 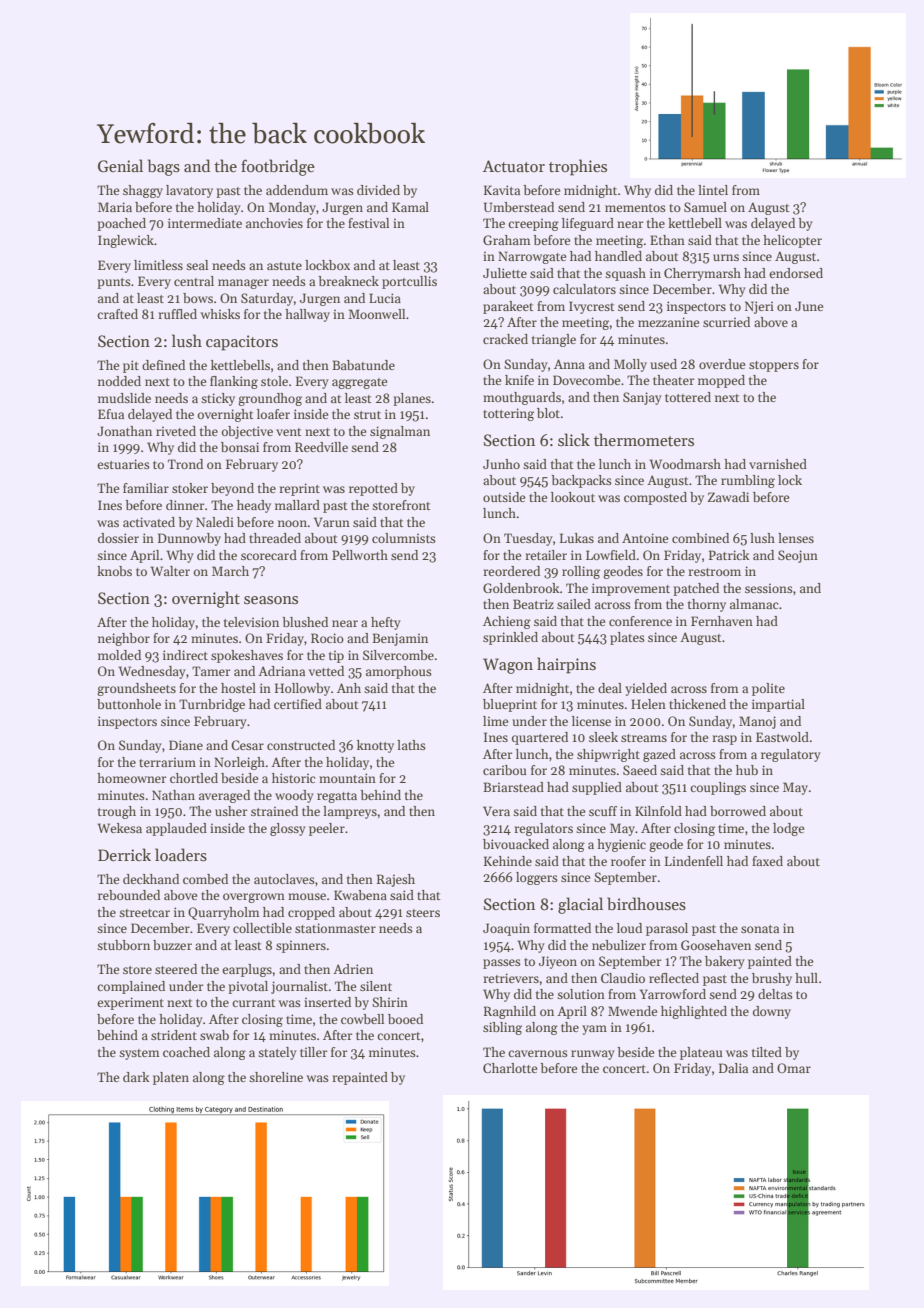 What do you see at coordinates (288, 829) in the screenshot?
I see `glossy` at bounding box center [288, 829].
